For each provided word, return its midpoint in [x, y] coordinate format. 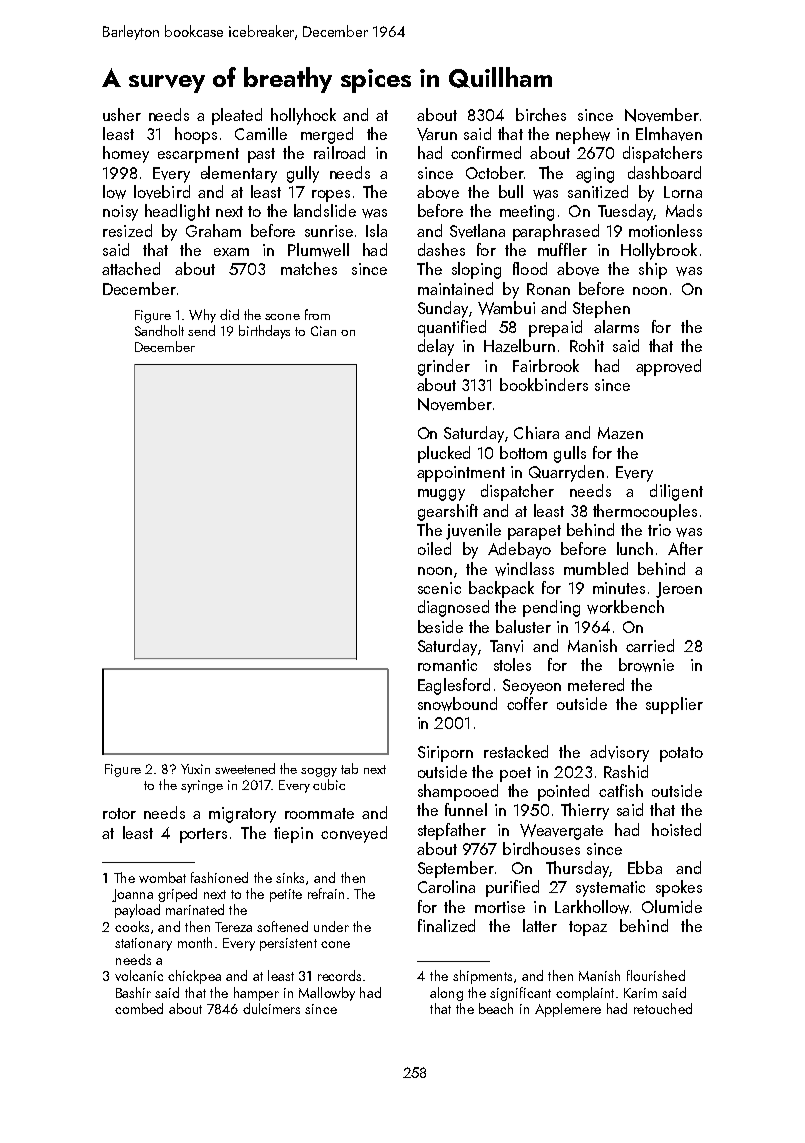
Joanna [132, 895]
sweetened [245, 768]
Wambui [506, 308]
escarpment [198, 155]
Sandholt [159, 330]
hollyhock [303, 116]
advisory [619, 753]
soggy [319, 772]
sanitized [598, 191]
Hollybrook [659, 251]
